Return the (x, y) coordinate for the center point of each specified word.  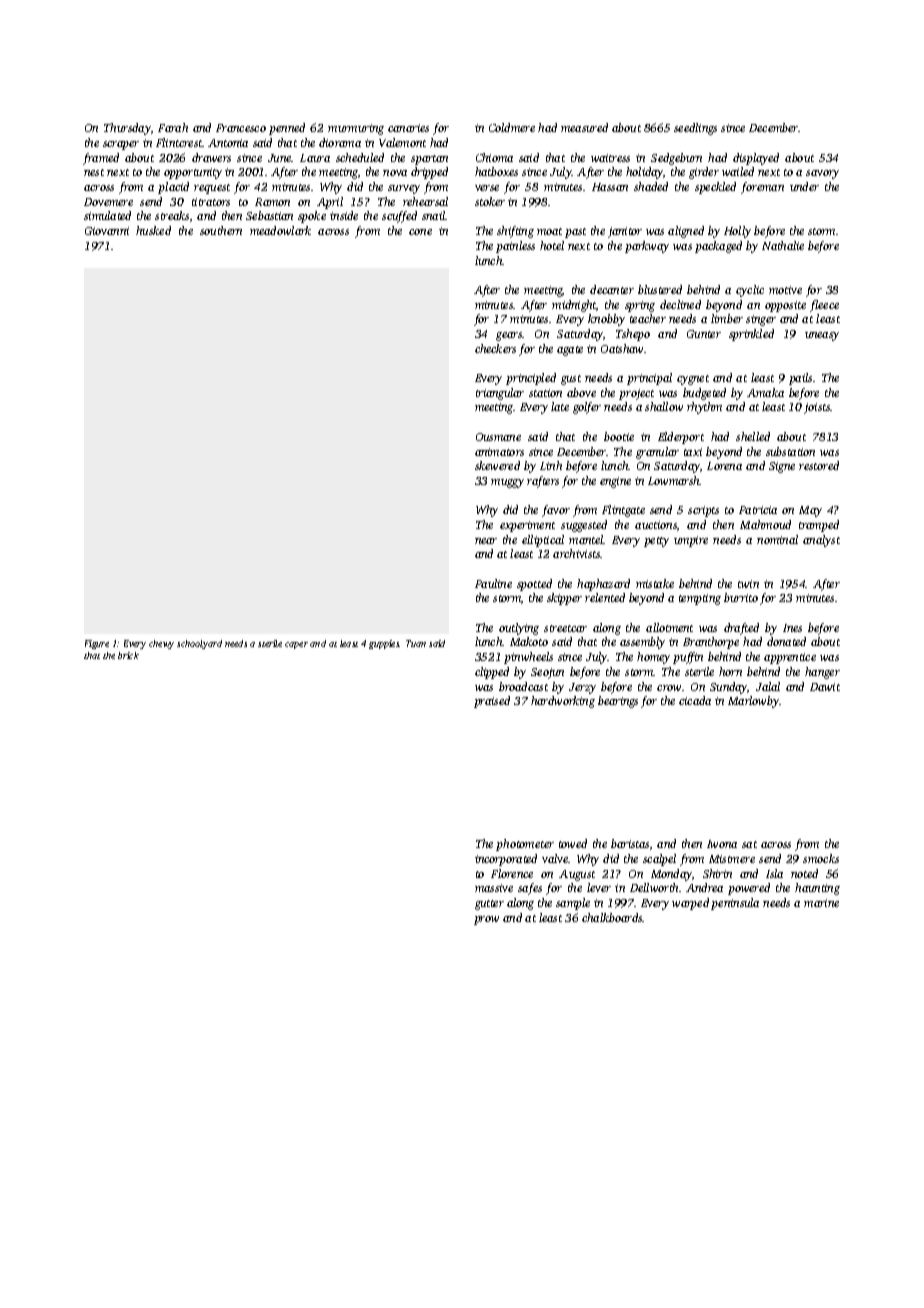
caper (296, 645)
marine (821, 903)
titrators (211, 202)
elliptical (543, 541)
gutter (489, 905)
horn (730, 671)
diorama (340, 142)
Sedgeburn (676, 159)
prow (486, 920)
